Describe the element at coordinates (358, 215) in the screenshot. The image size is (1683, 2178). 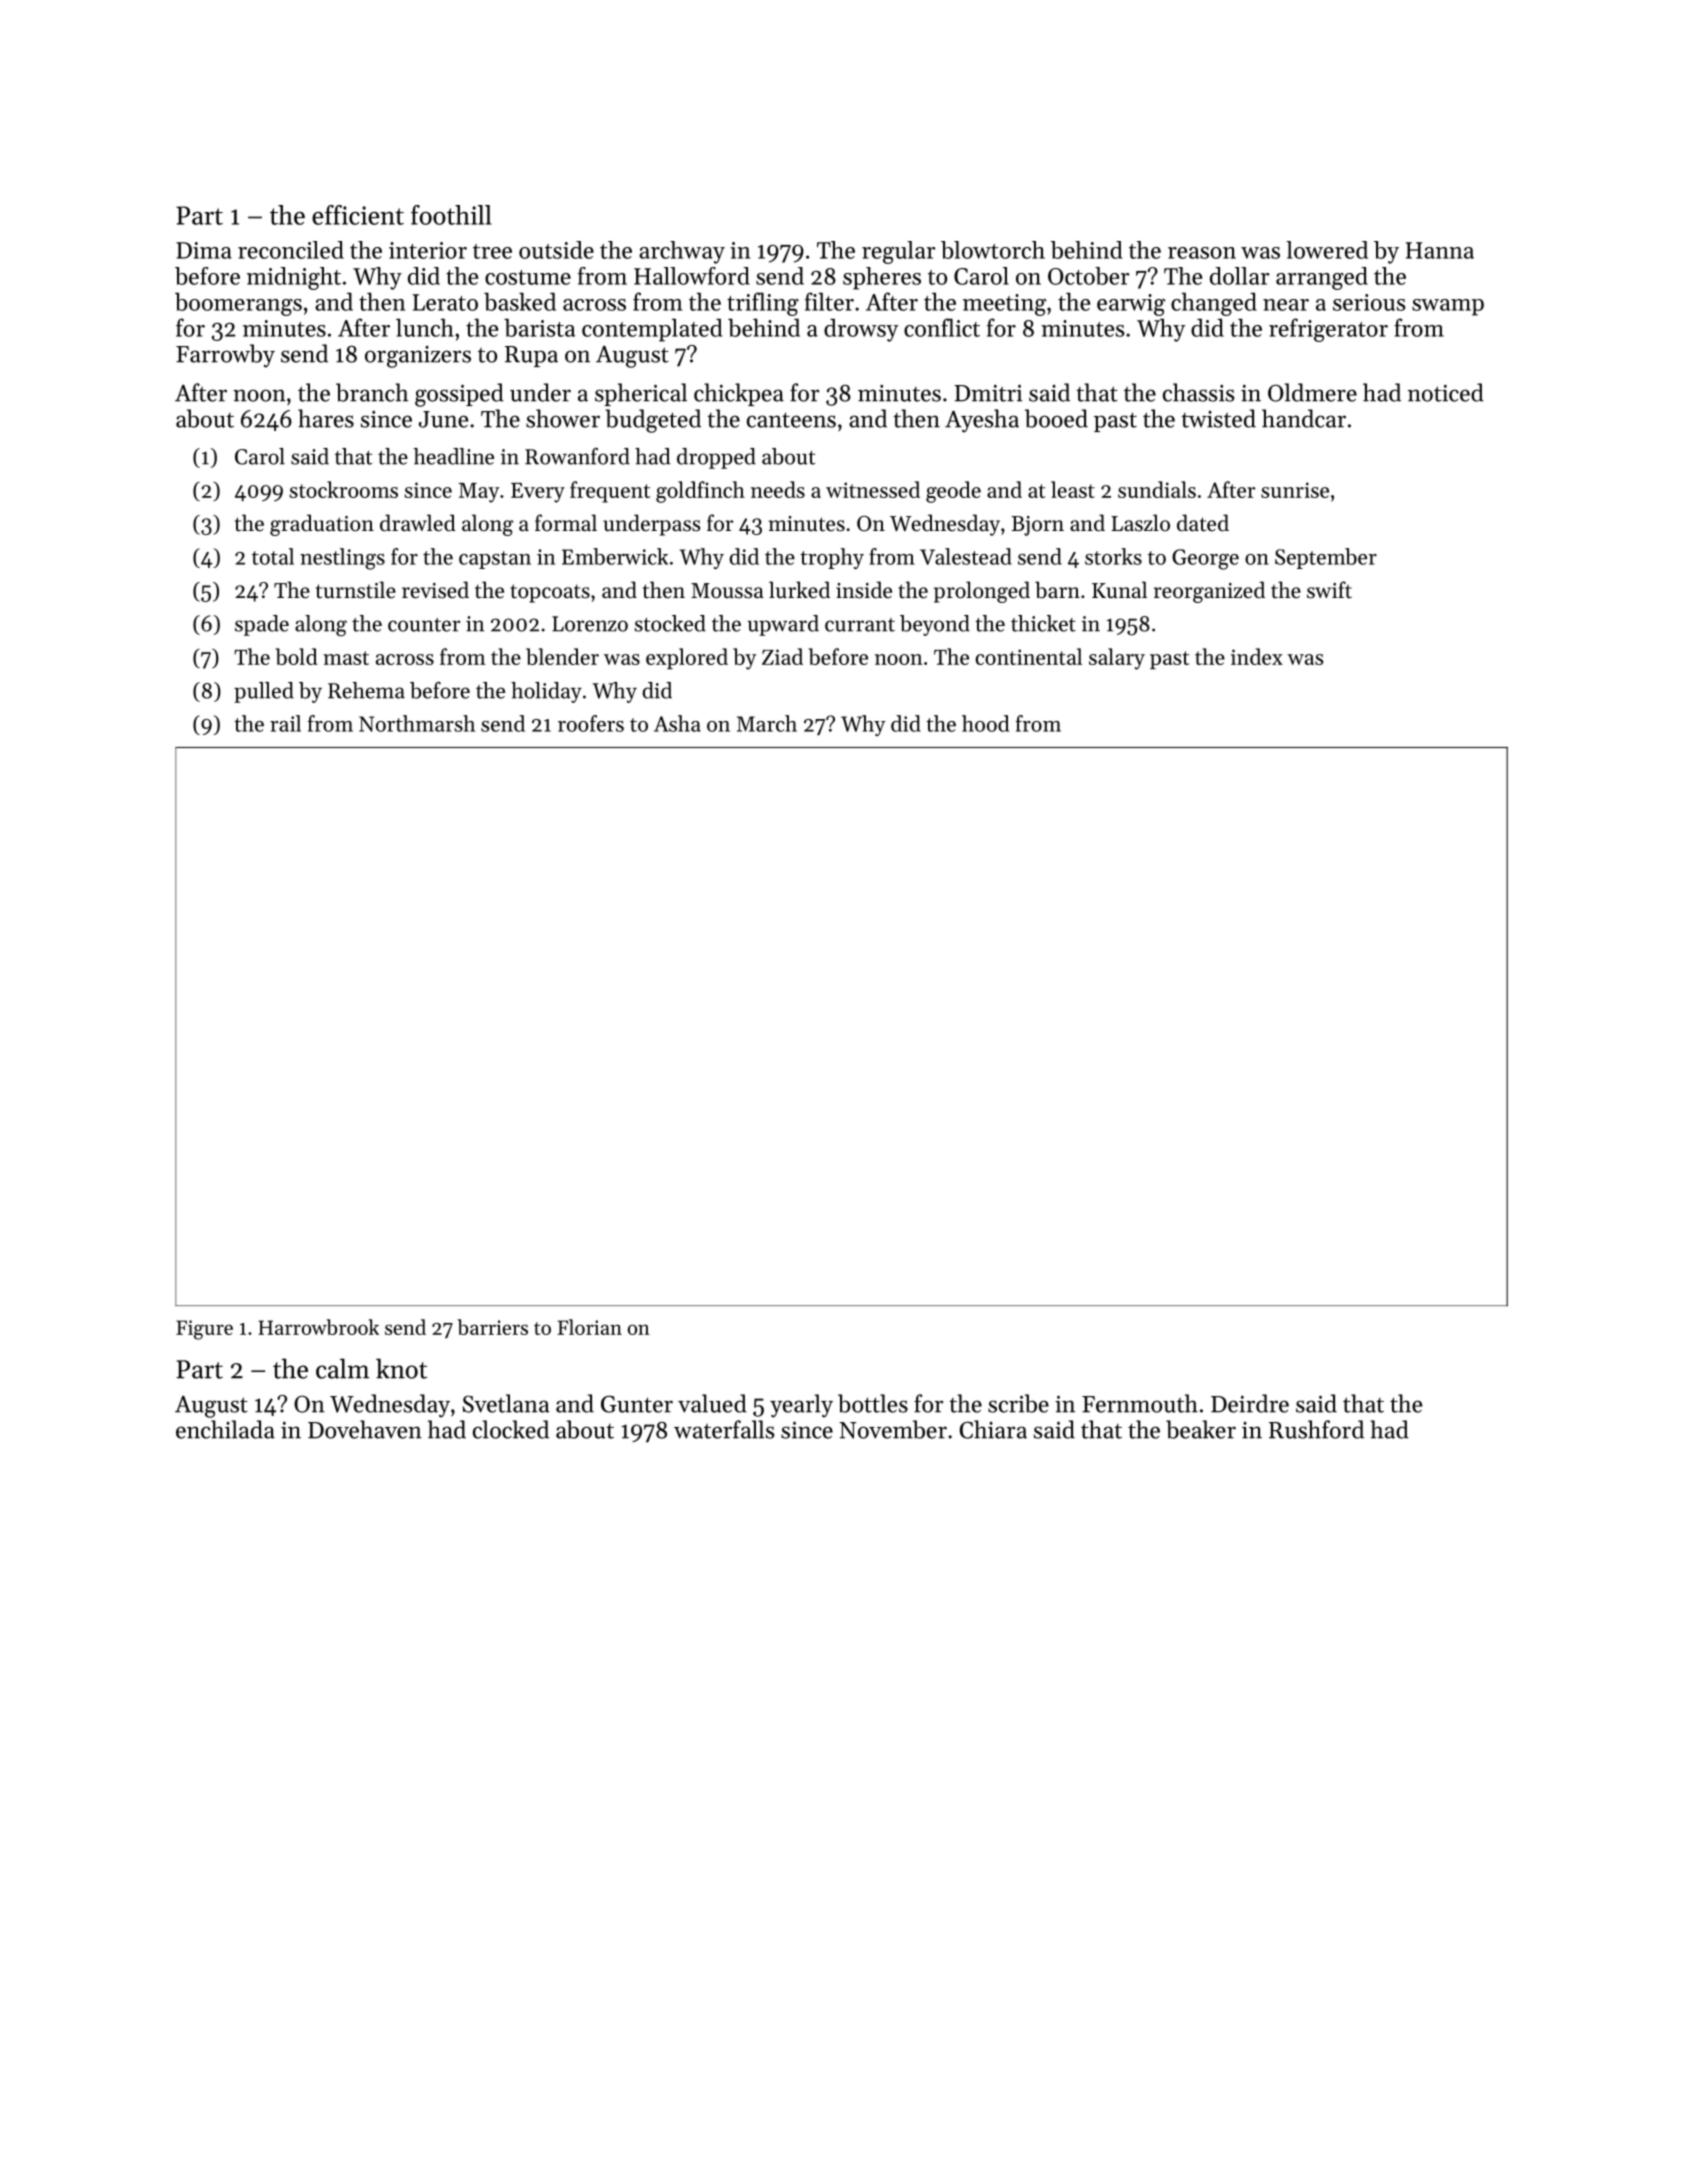
I see `efficient` at that location.
